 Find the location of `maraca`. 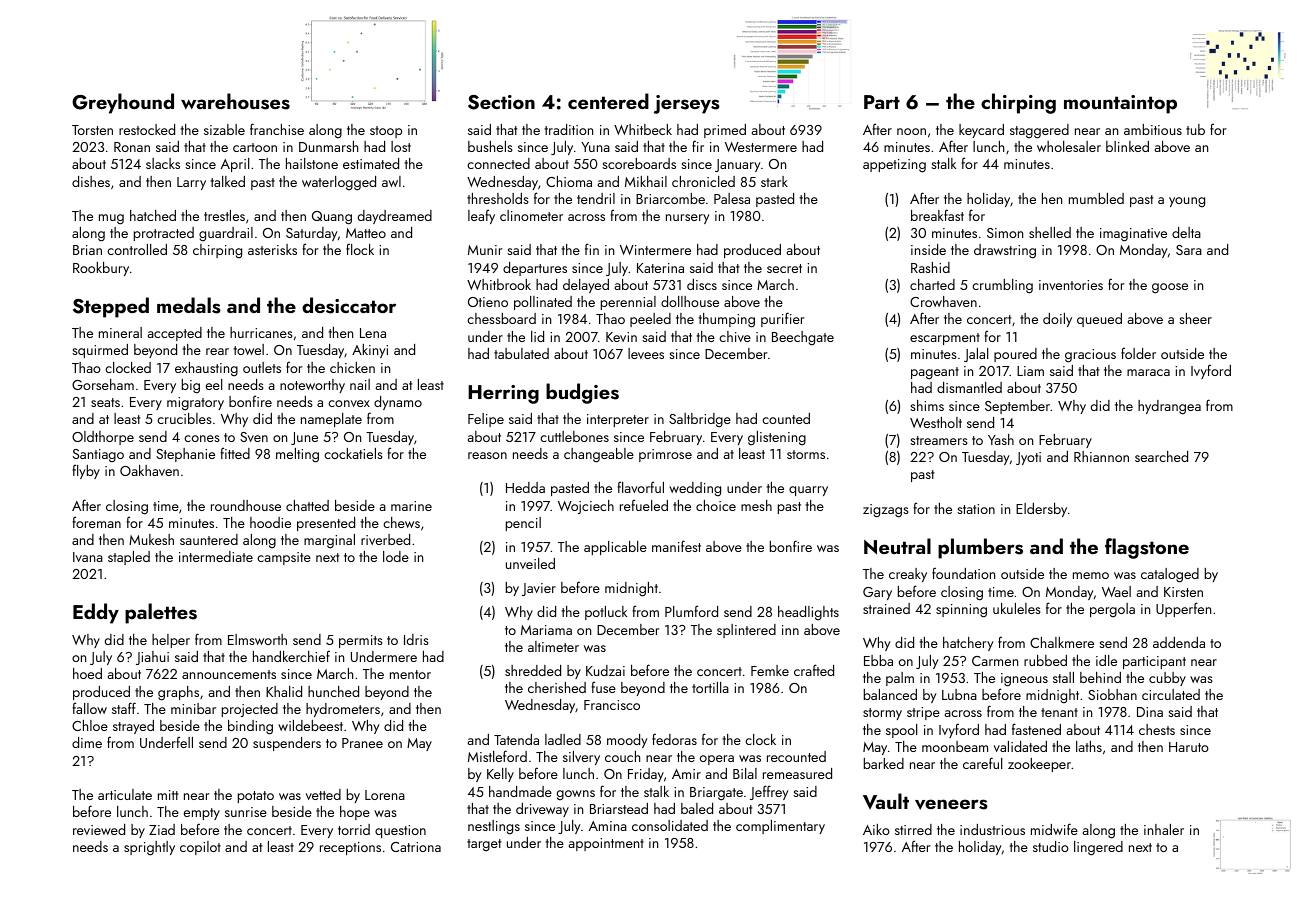

maraca is located at coordinates (1148, 372).
